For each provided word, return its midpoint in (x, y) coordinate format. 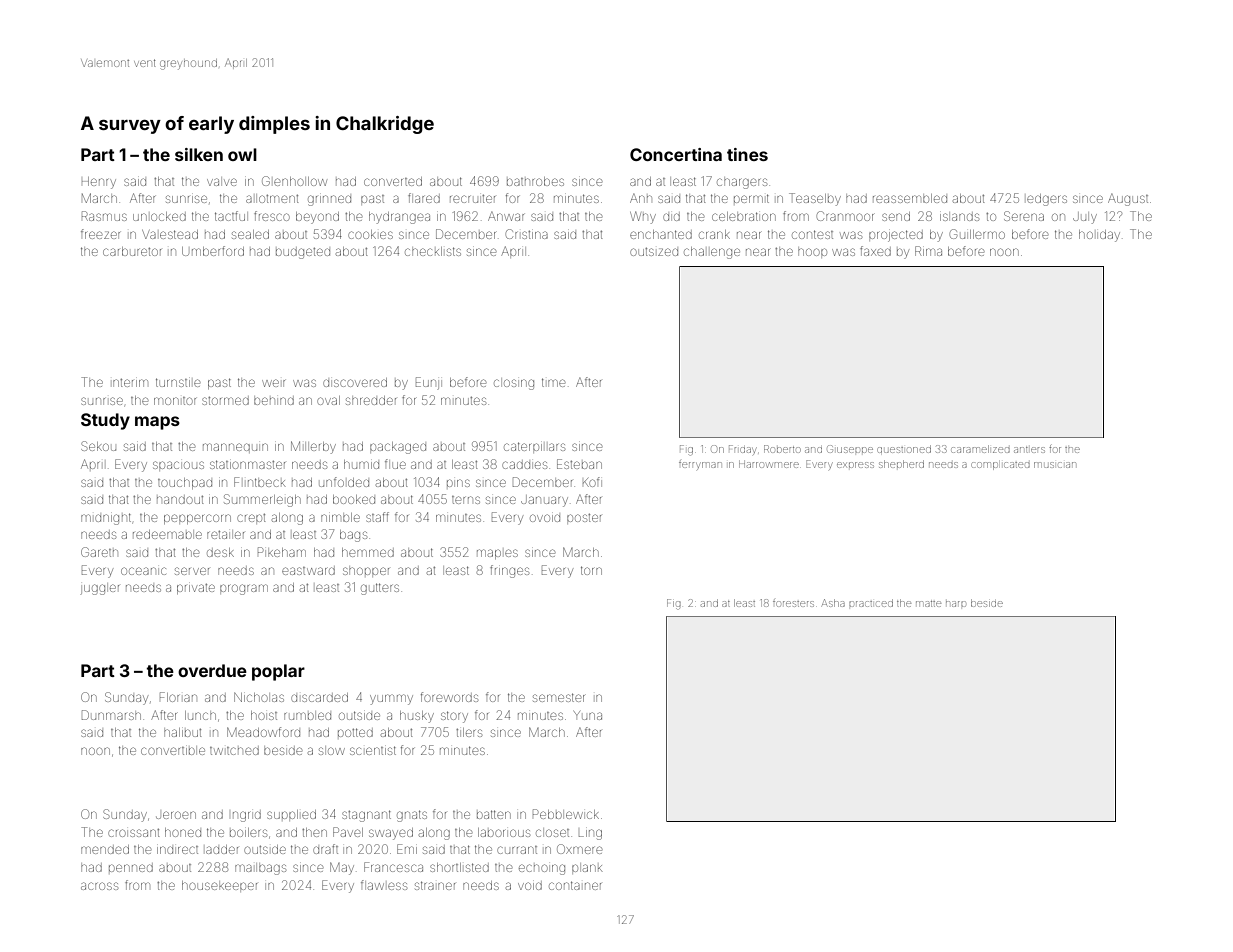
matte (928, 604)
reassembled (910, 198)
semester (559, 697)
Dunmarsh (111, 715)
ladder (222, 849)
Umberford (213, 251)
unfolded (344, 482)
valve (222, 182)
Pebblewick (566, 814)
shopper (366, 571)
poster (584, 518)
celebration (744, 216)
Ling (590, 834)
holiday (1099, 236)
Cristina (527, 234)
